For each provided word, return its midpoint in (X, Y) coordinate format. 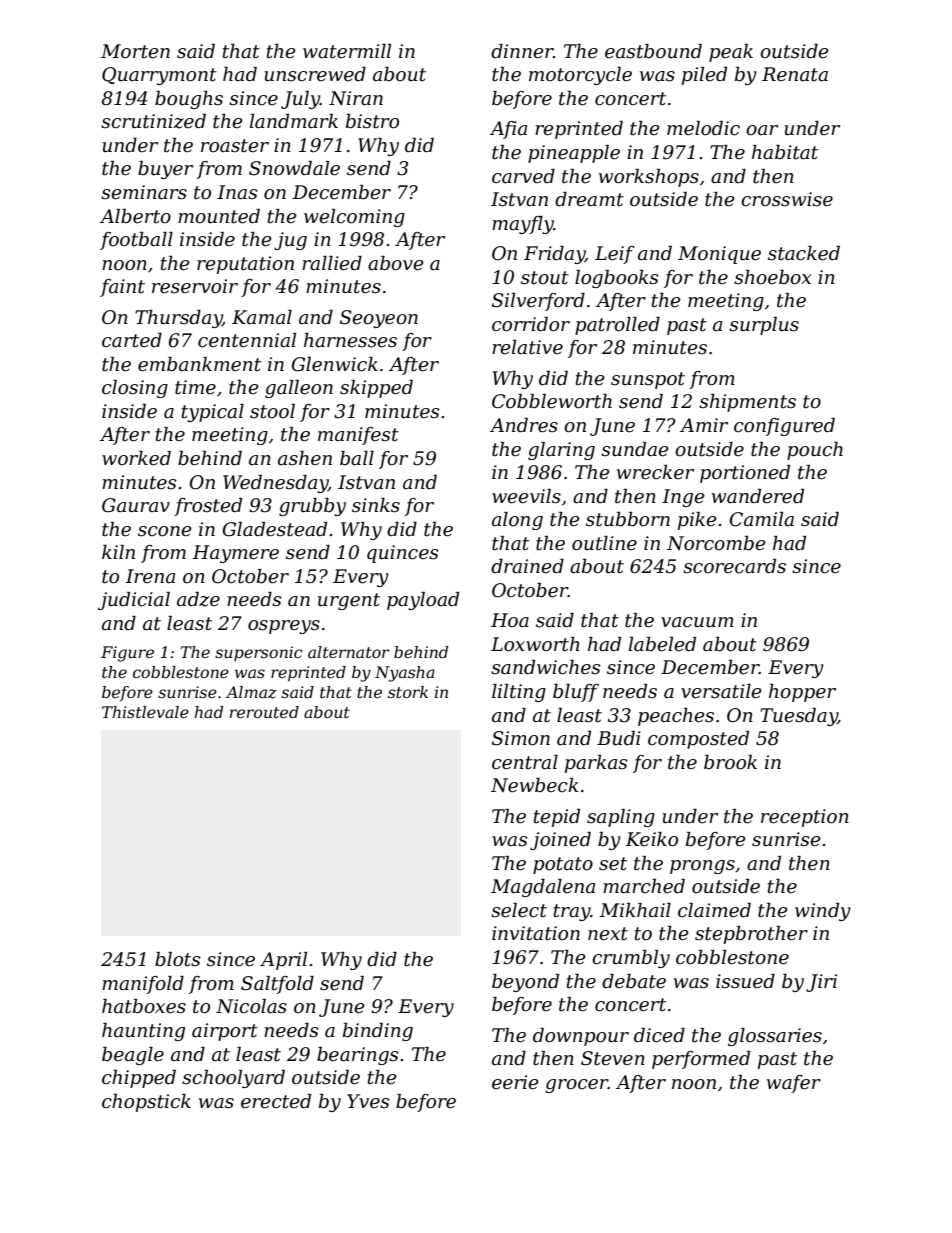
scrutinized (153, 121)
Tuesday (799, 717)
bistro (372, 121)
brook (730, 762)
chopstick (146, 1103)
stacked (804, 253)
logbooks (616, 279)
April (283, 961)
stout (545, 278)
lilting (519, 693)
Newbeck (534, 785)
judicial (134, 601)
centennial (247, 340)
